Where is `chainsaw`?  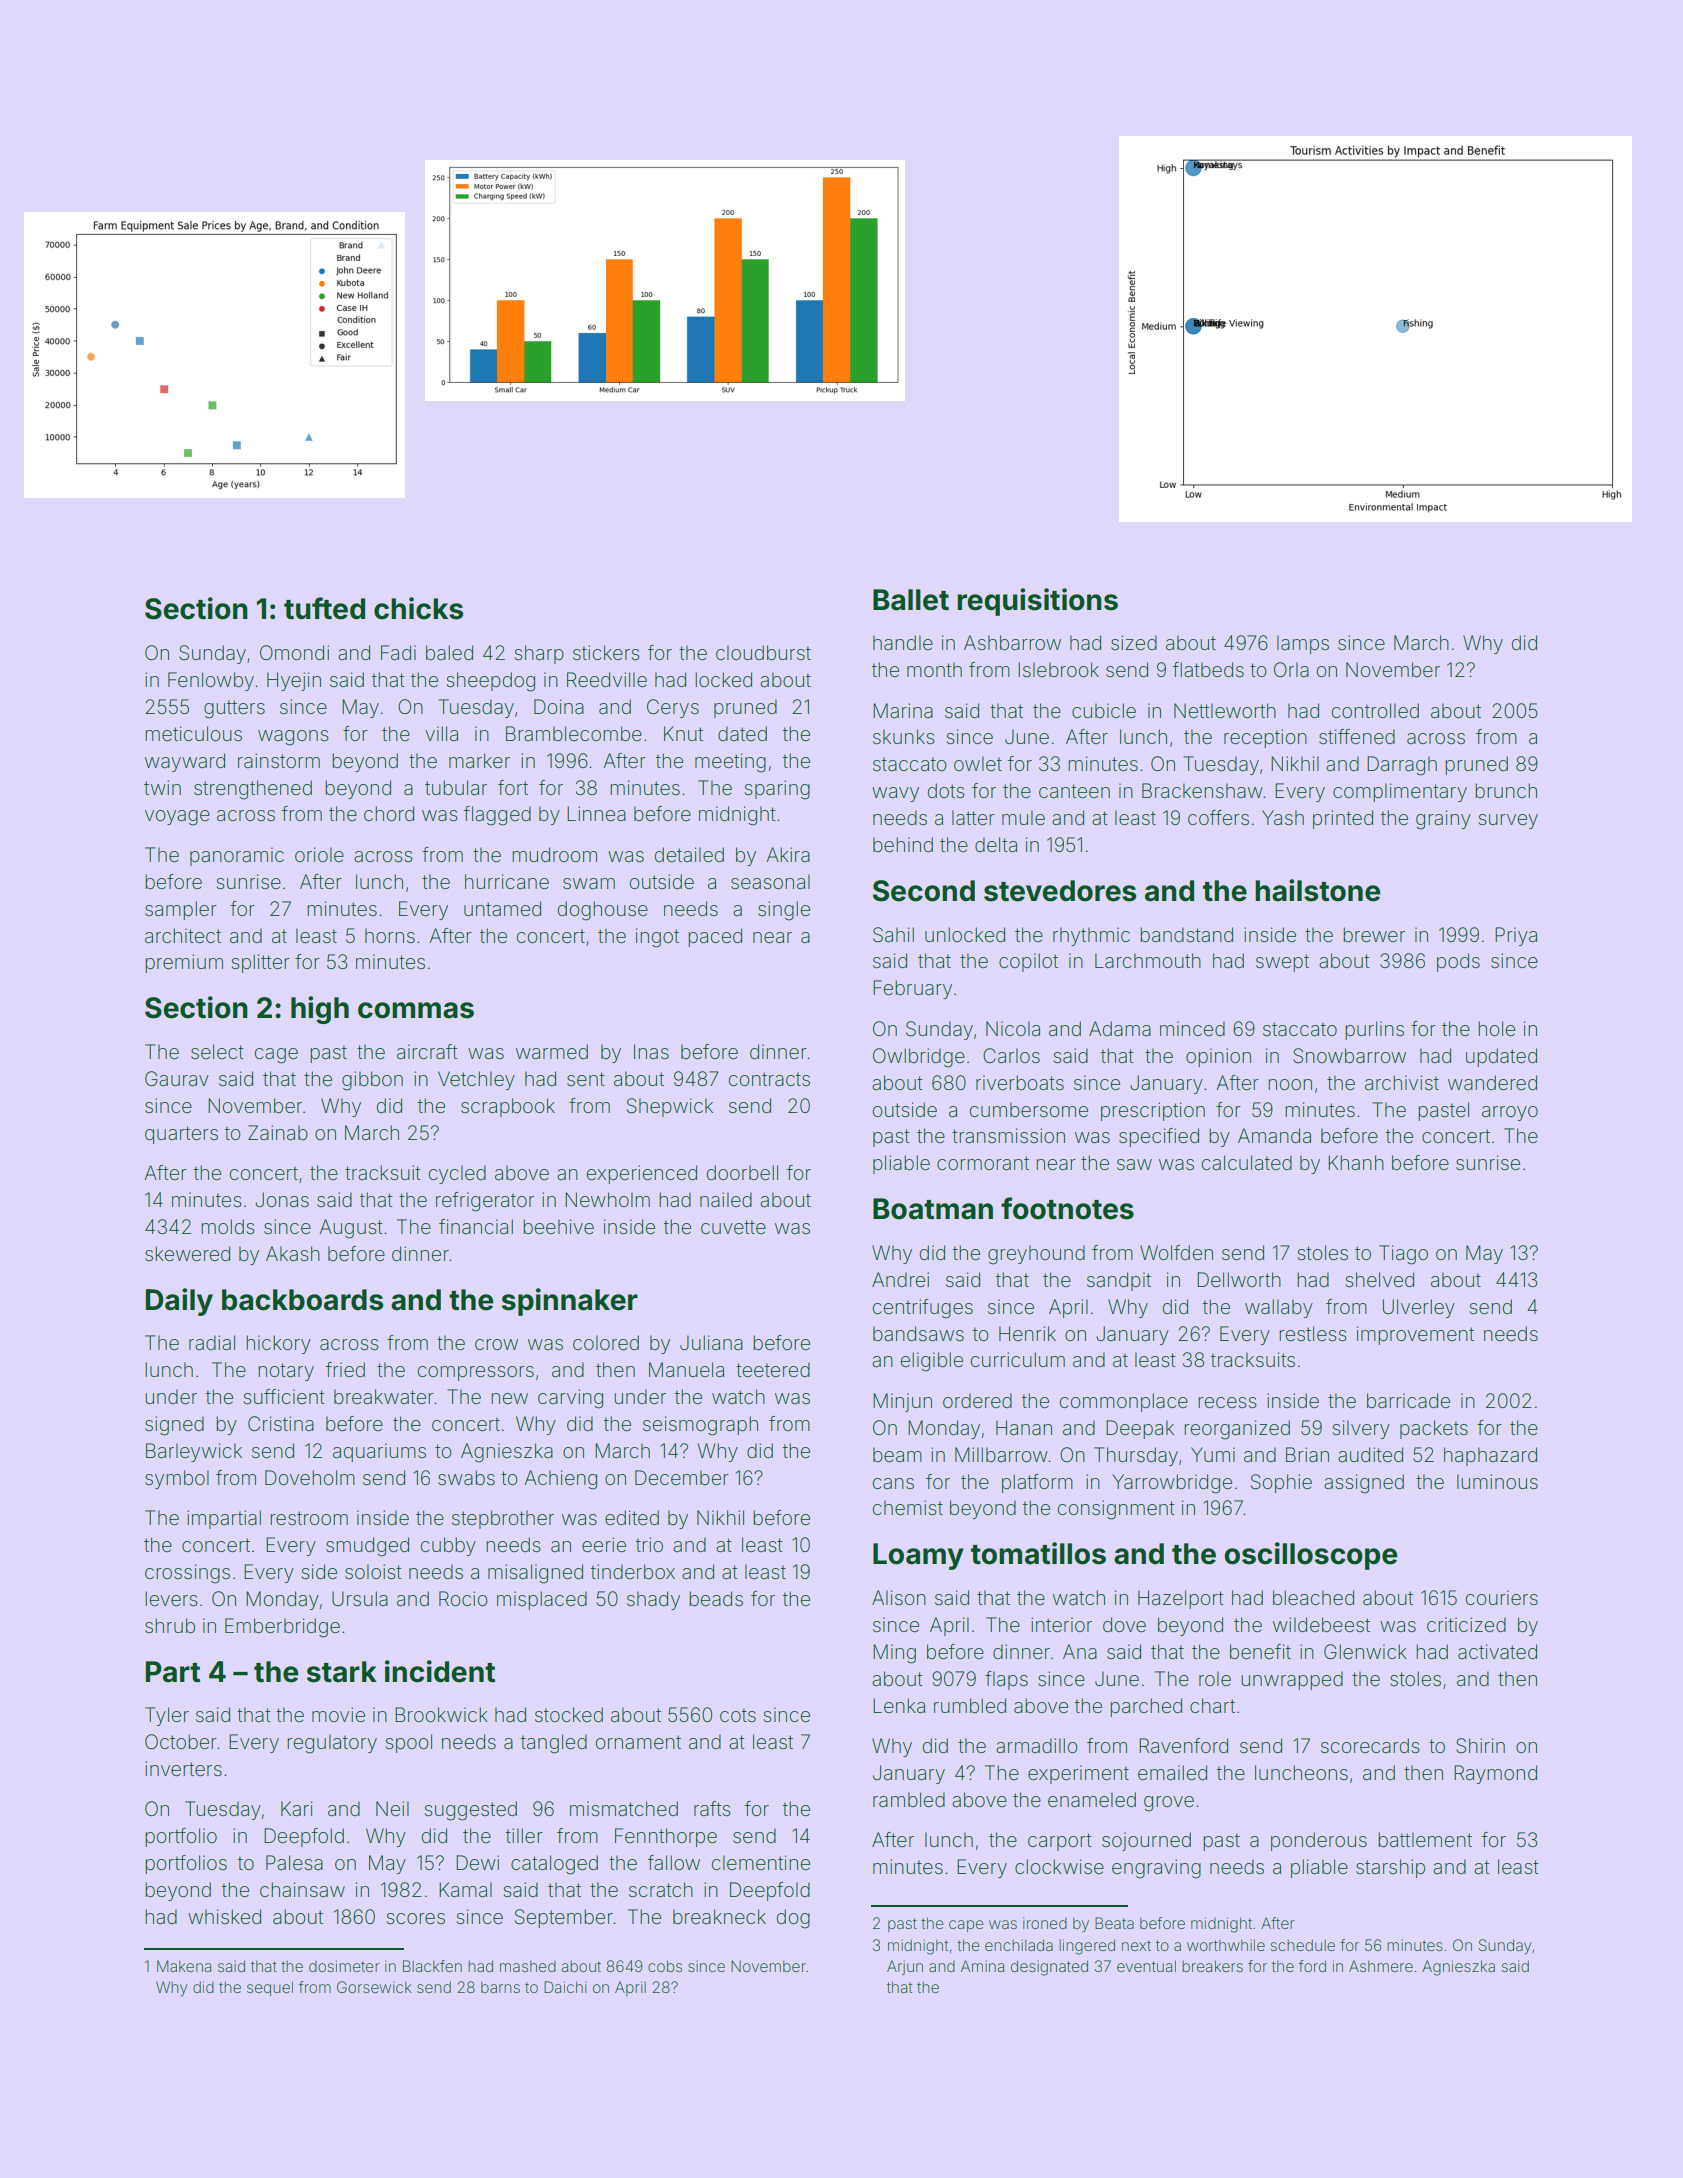 chainsaw is located at coordinates (302, 1889).
